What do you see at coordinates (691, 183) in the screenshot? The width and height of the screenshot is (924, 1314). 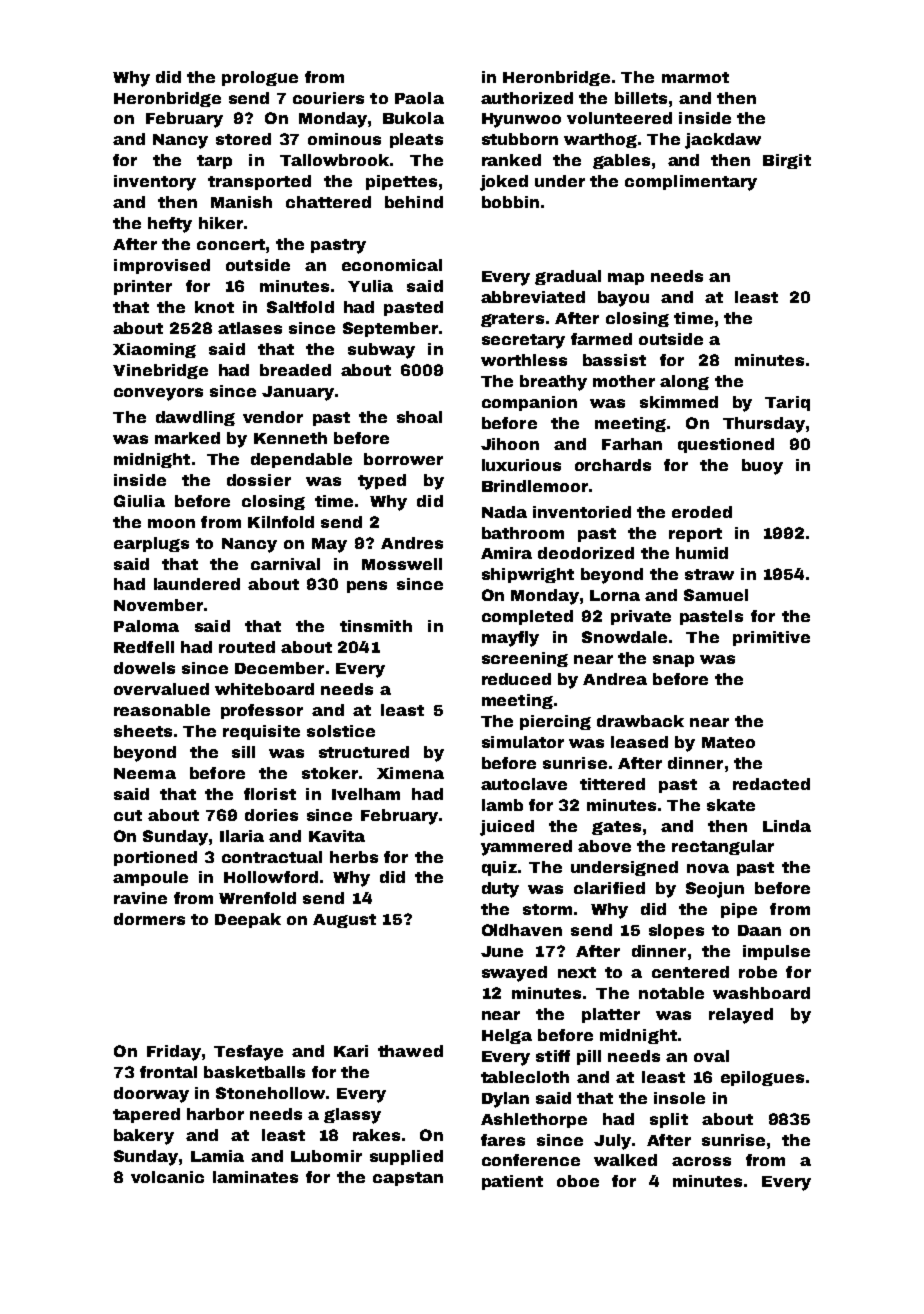 I see `complimentary` at bounding box center [691, 183].
